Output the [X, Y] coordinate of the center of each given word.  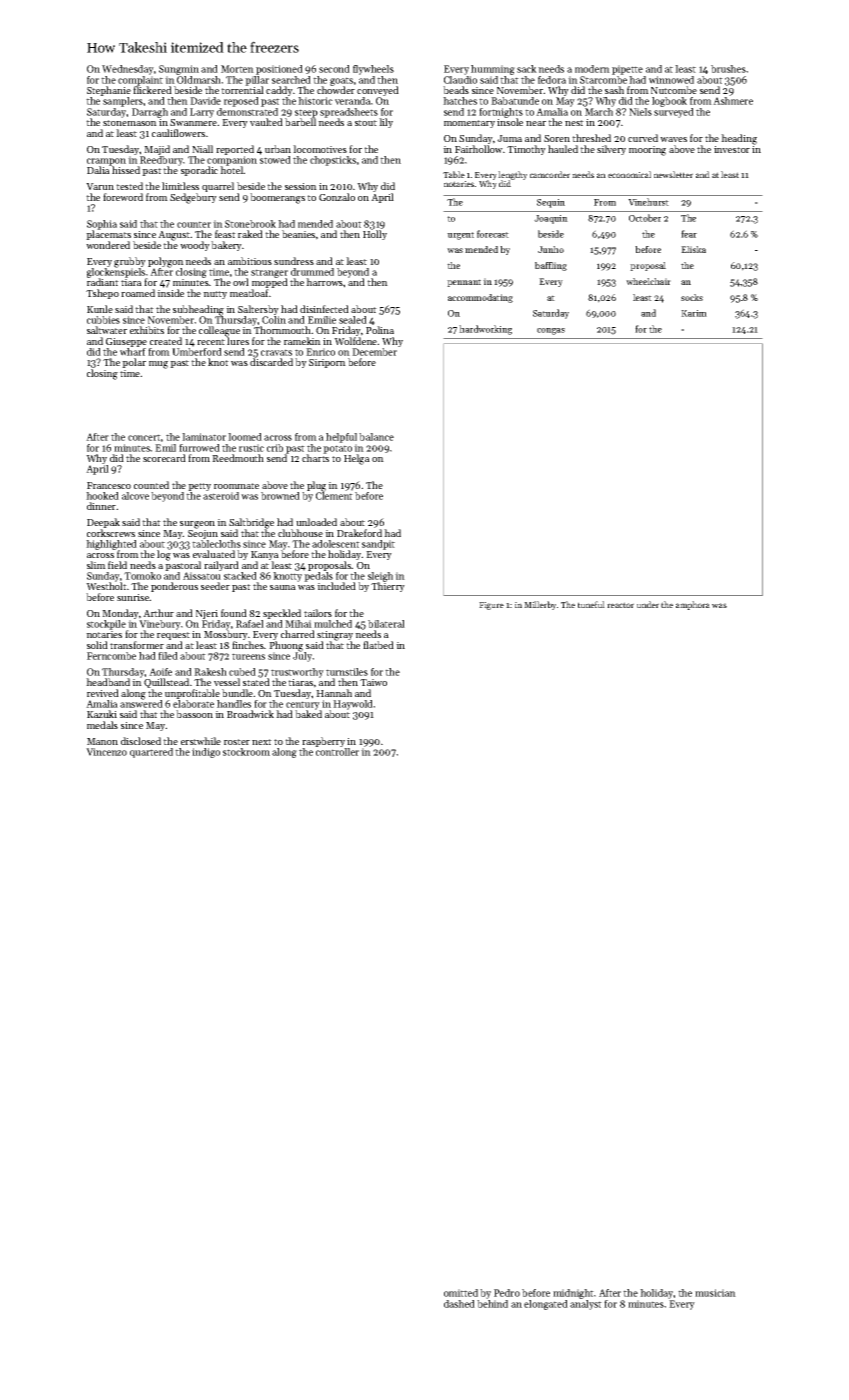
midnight [573, 1294]
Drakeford [359, 533]
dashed [459, 1304]
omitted [461, 1293]
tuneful [591, 604]
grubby [130, 262]
